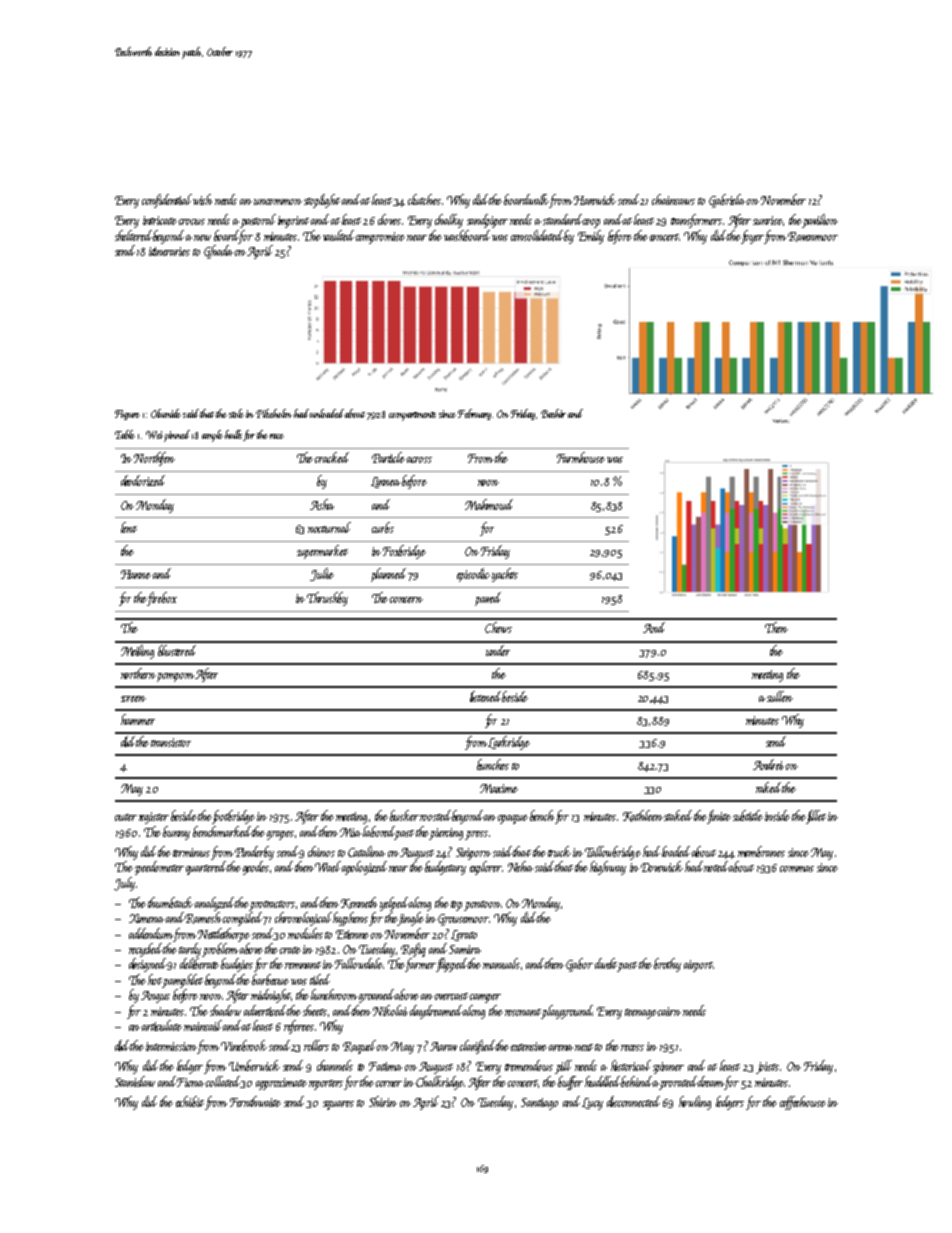 This screenshot has height=1233, width=952. What do you see at coordinates (218, 252) in the screenshot?
I see `Ghada` at bounding box center [218, 252].
